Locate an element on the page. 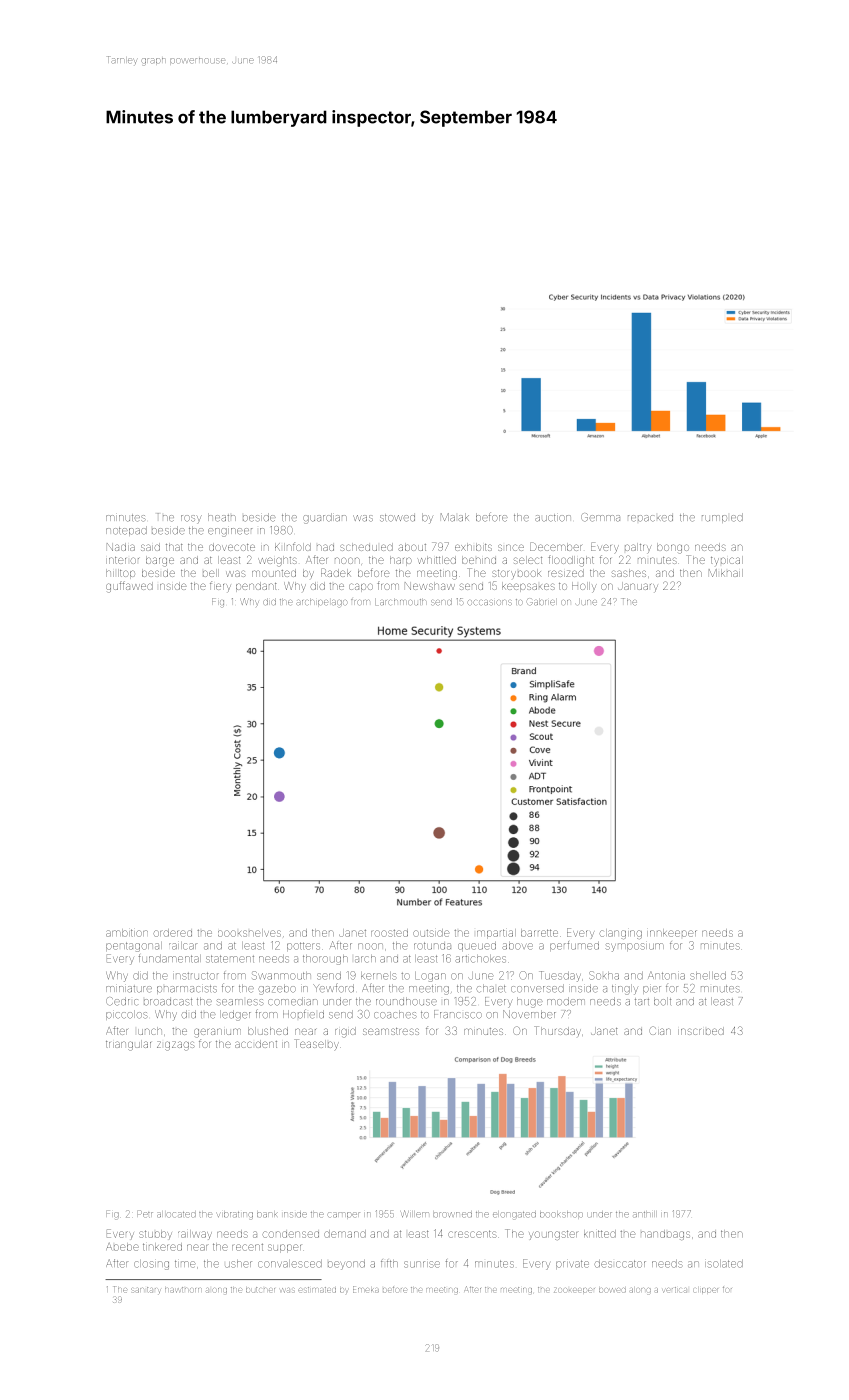  typical is located at coordinates (727, 560).
